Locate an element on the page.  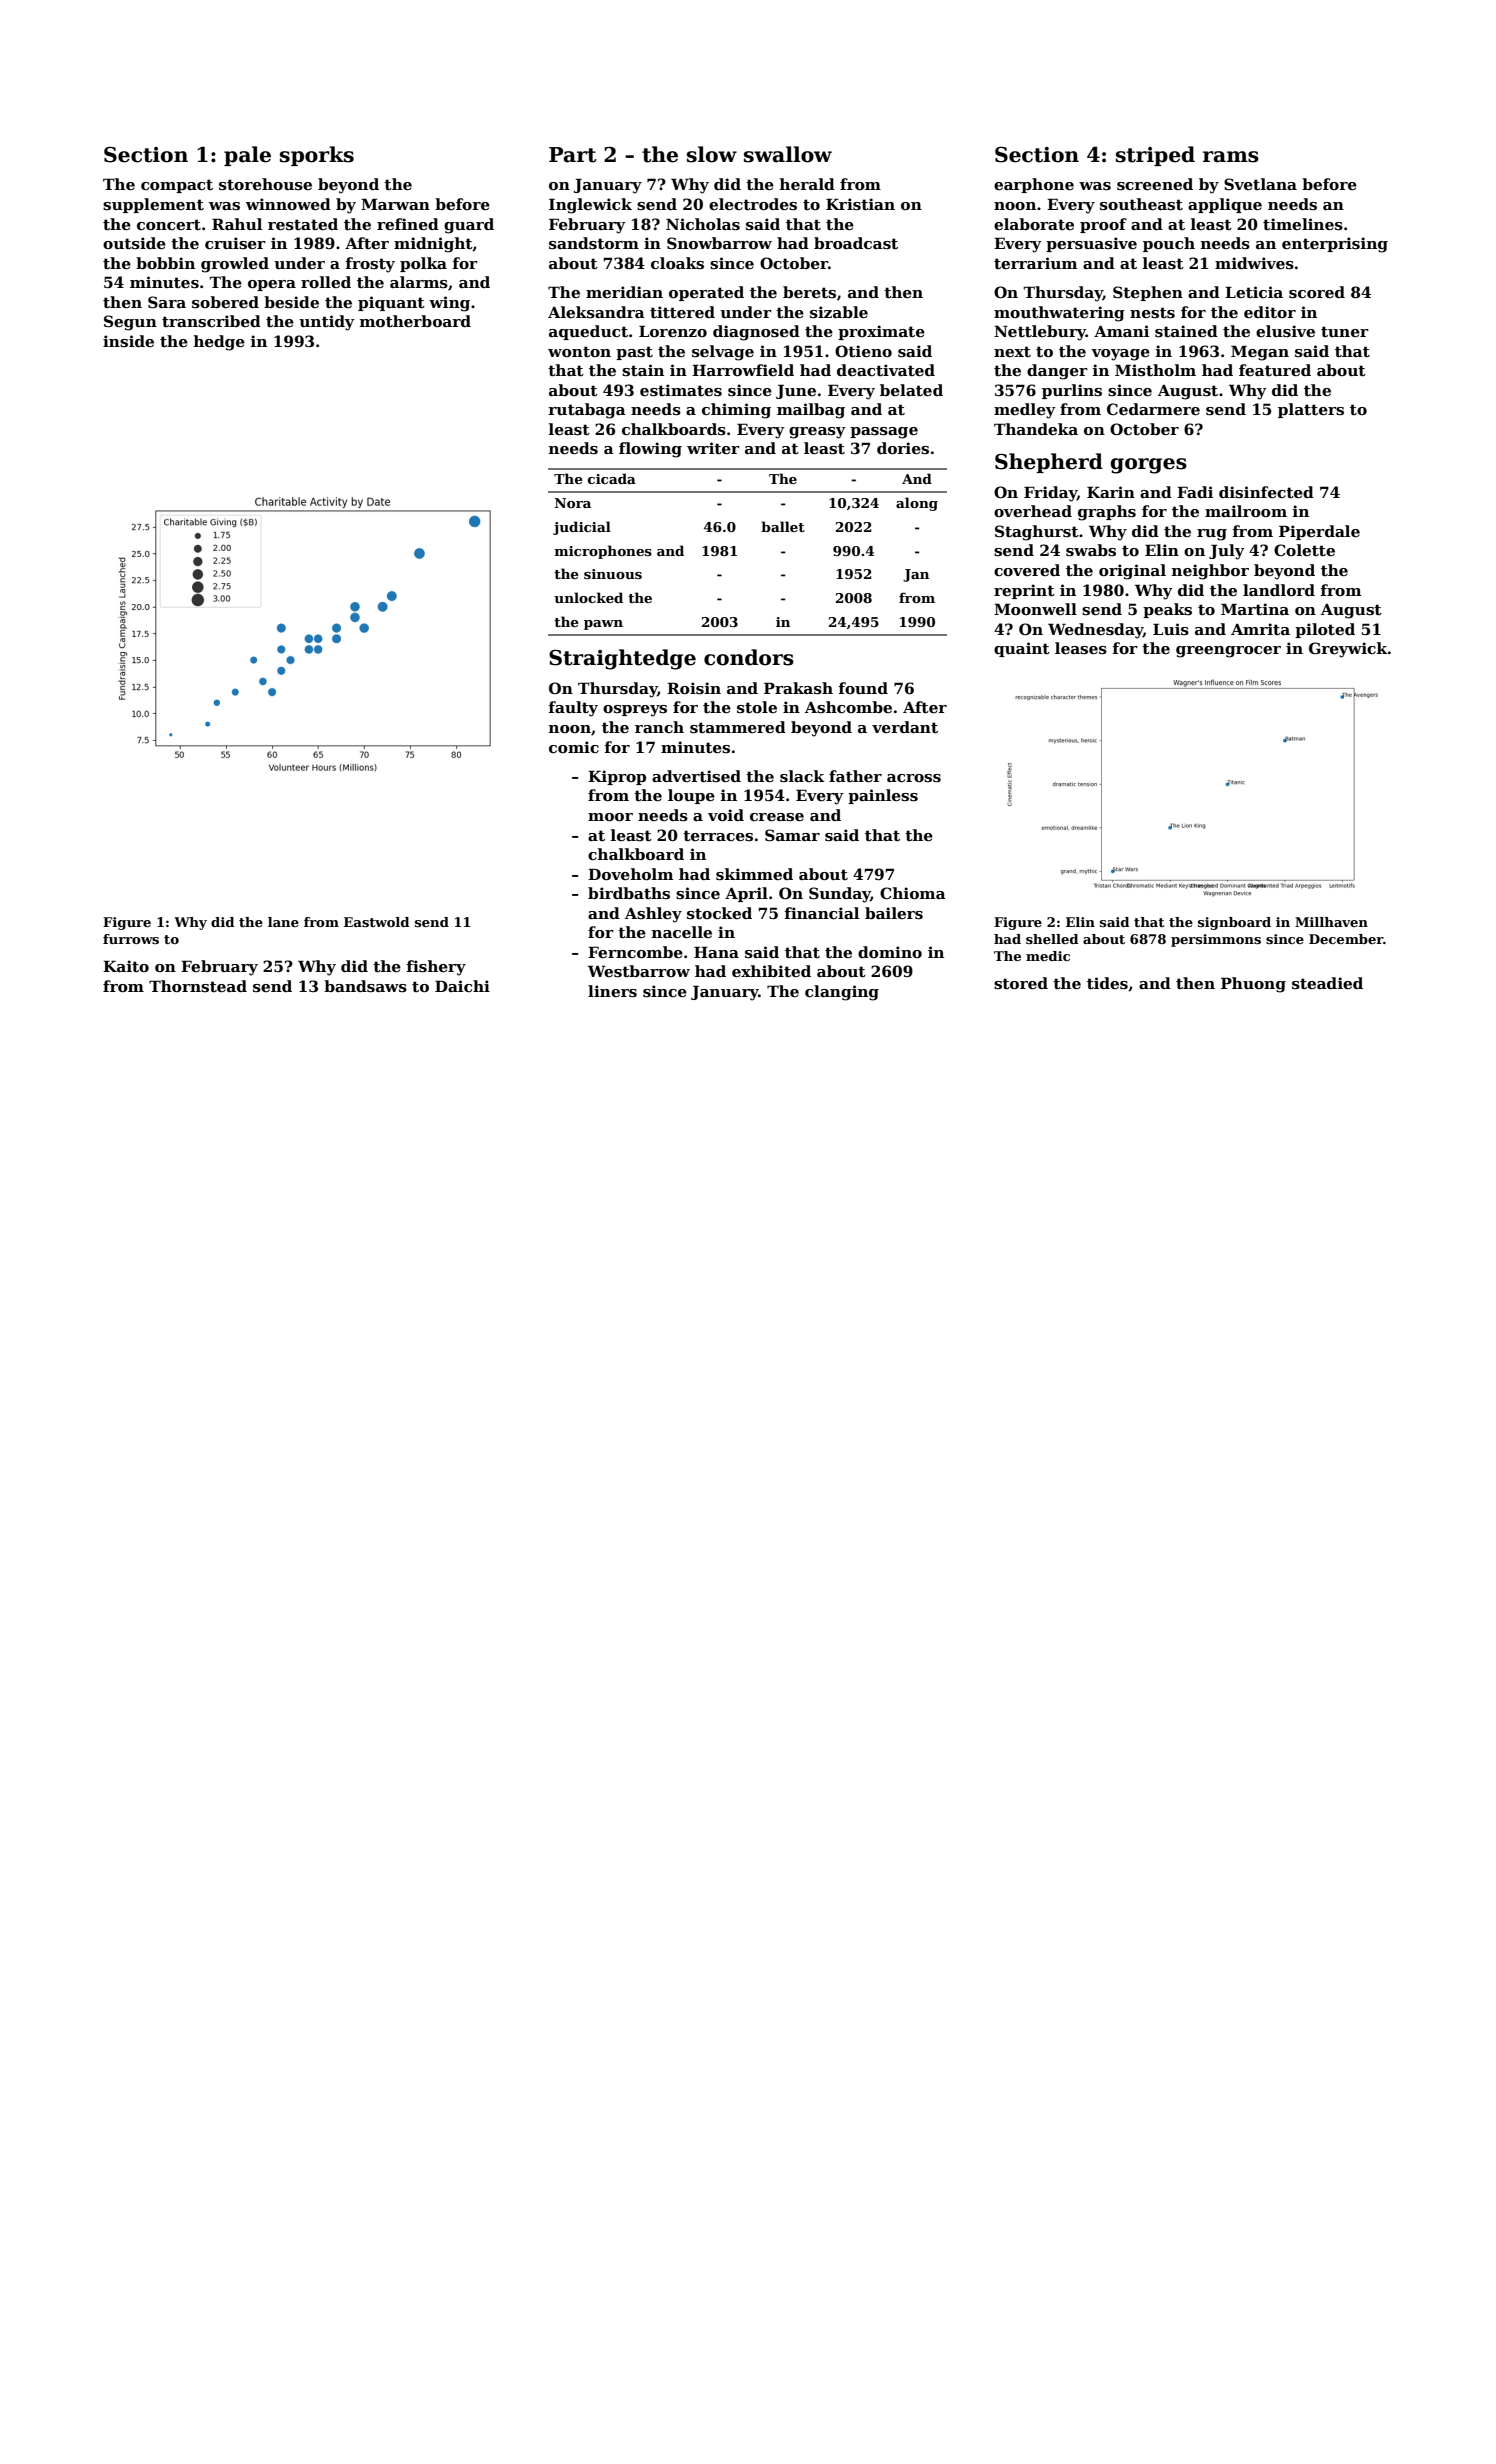
platters is located at coordinates (1311, 410).
